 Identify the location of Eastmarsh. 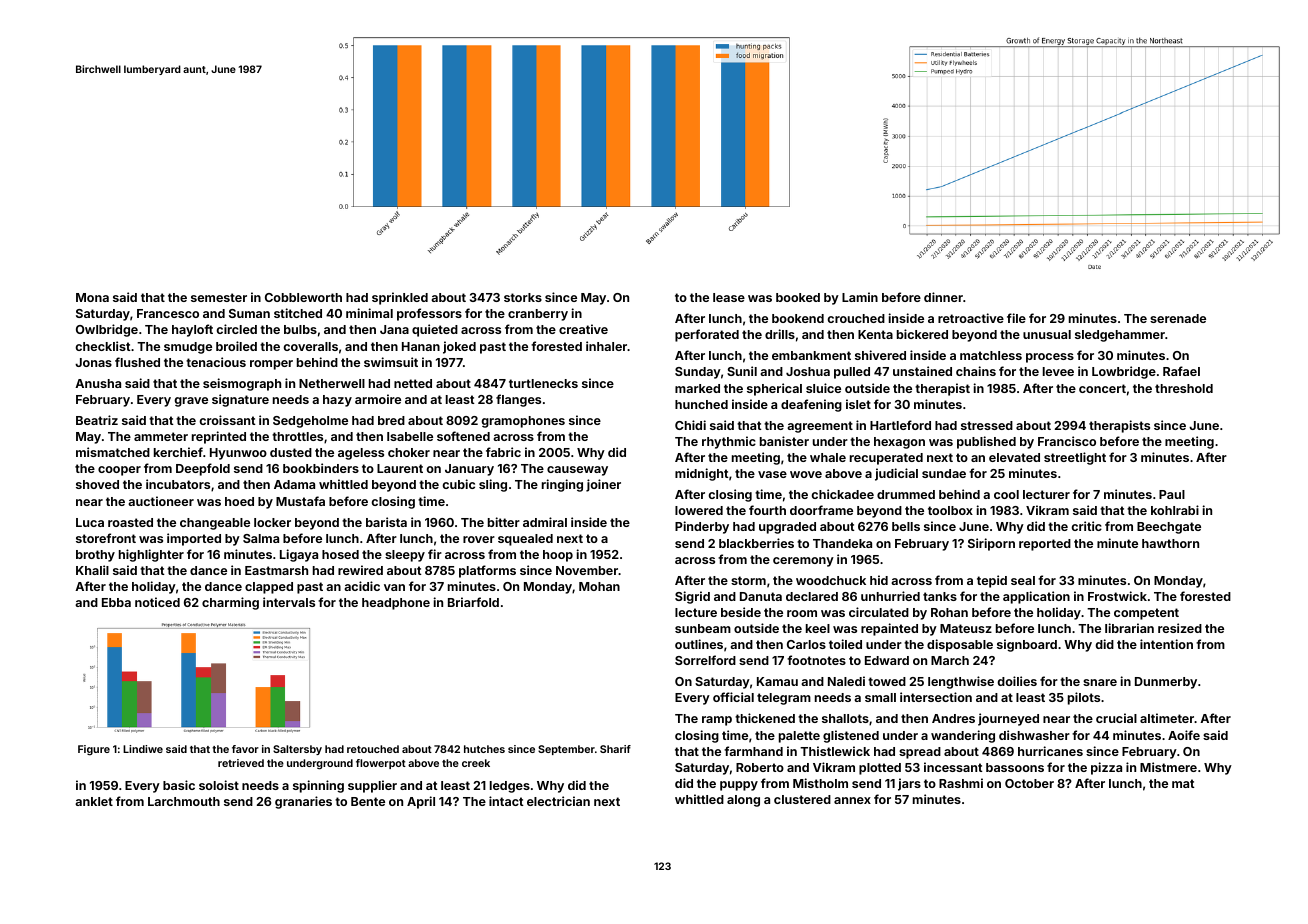
(276, 570).
